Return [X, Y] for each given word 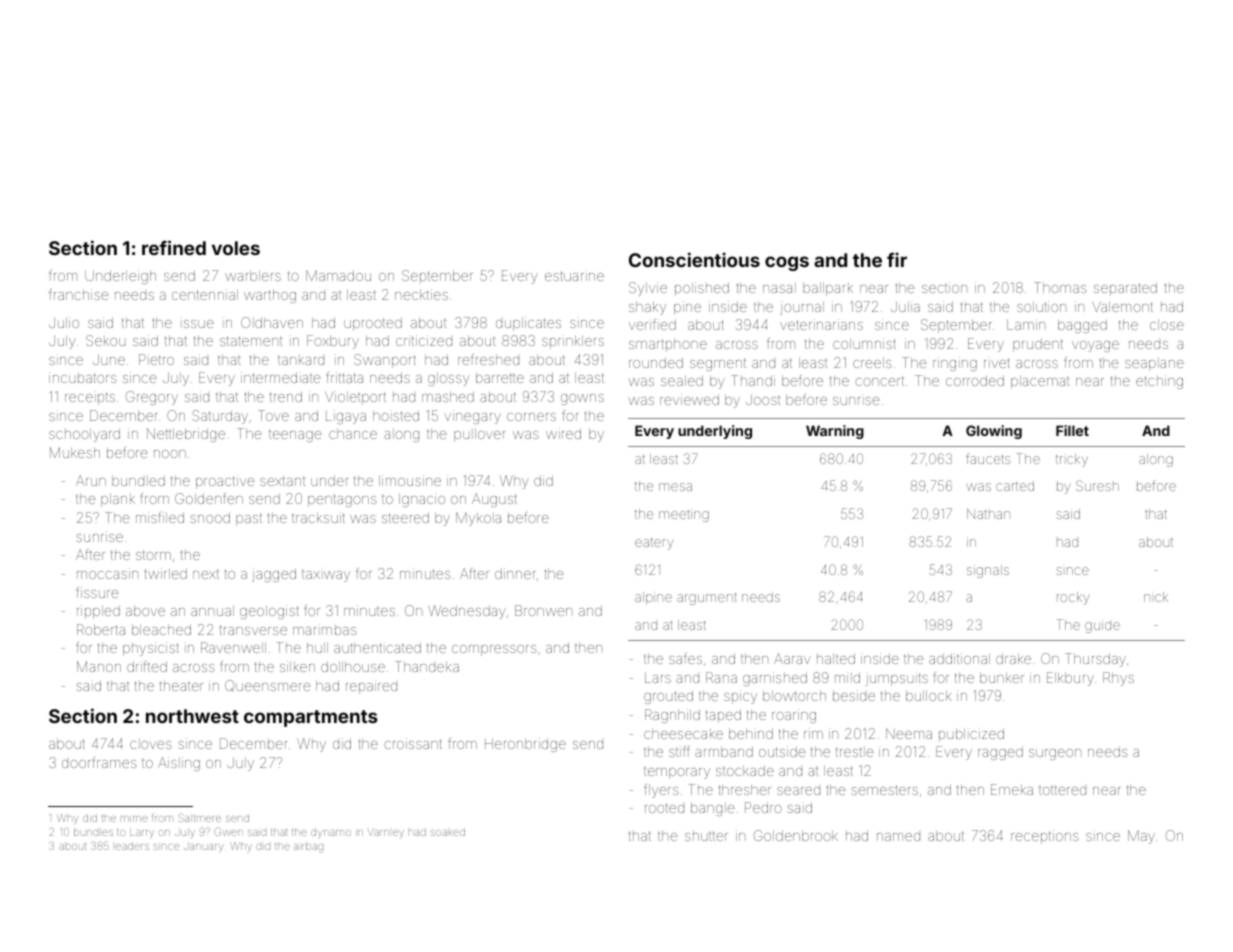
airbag [308, 847]
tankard [301, 360]
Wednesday [467, 612]
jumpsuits [897, 679]
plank [118, 500]
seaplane [1154, 364]
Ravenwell [233, 647]
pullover [479, 435]
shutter [706, 836]
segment [718, 364]
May [1141, 837]
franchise [79, 294]
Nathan [988, 514]
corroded [975, 381]
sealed [682, 381]
